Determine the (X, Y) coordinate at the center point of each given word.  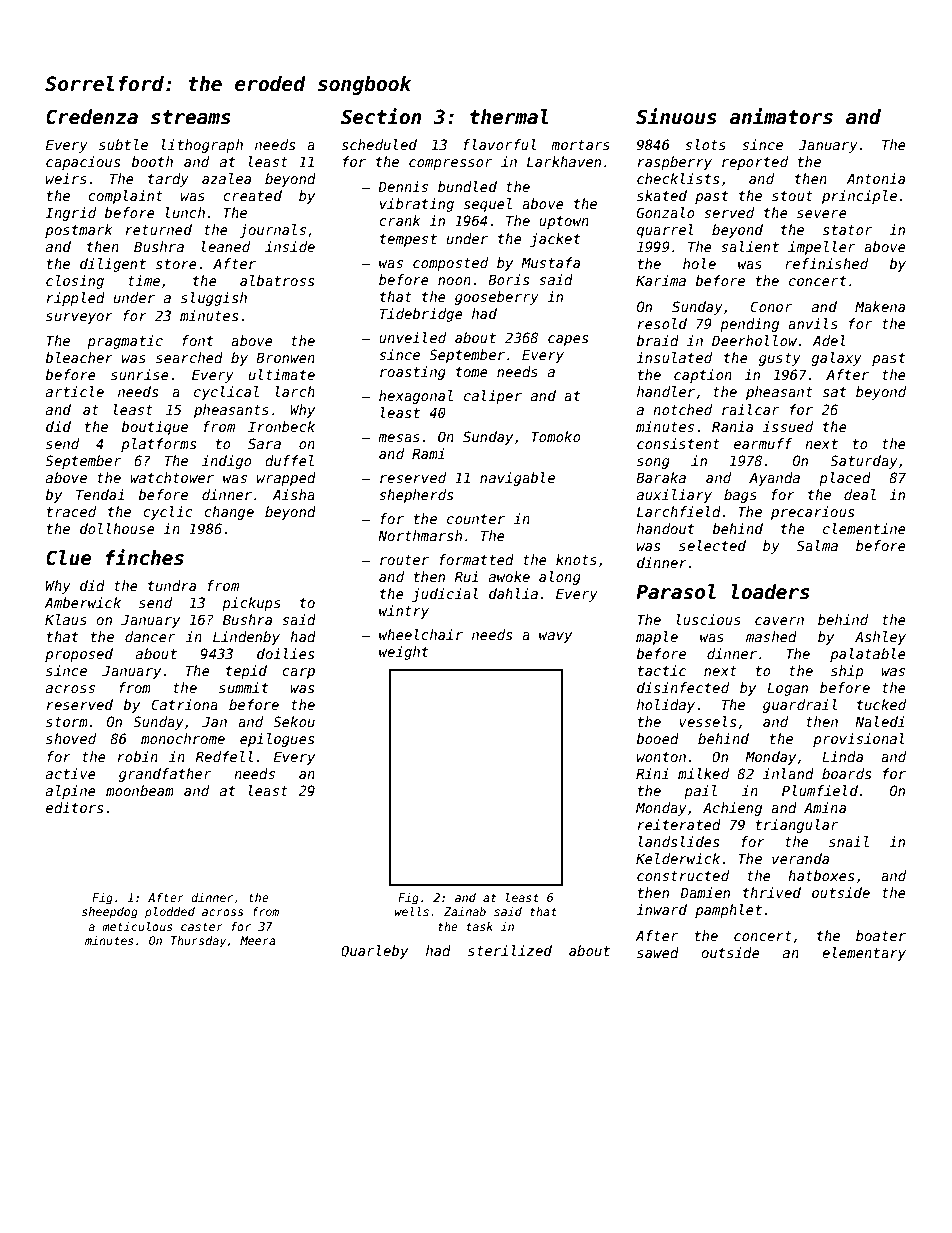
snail (849, 841)
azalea (226, 178)
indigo (227, 462)
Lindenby (246, 638)
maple (657, 638)
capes (568, 340)
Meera (258, 940)
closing (75, 282)
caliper (493, 397)
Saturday (864, 462)
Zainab (465, 911)
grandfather (165, 775)
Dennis (403, 186)
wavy (555, 637)
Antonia (876, 178)
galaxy (837, 359)
